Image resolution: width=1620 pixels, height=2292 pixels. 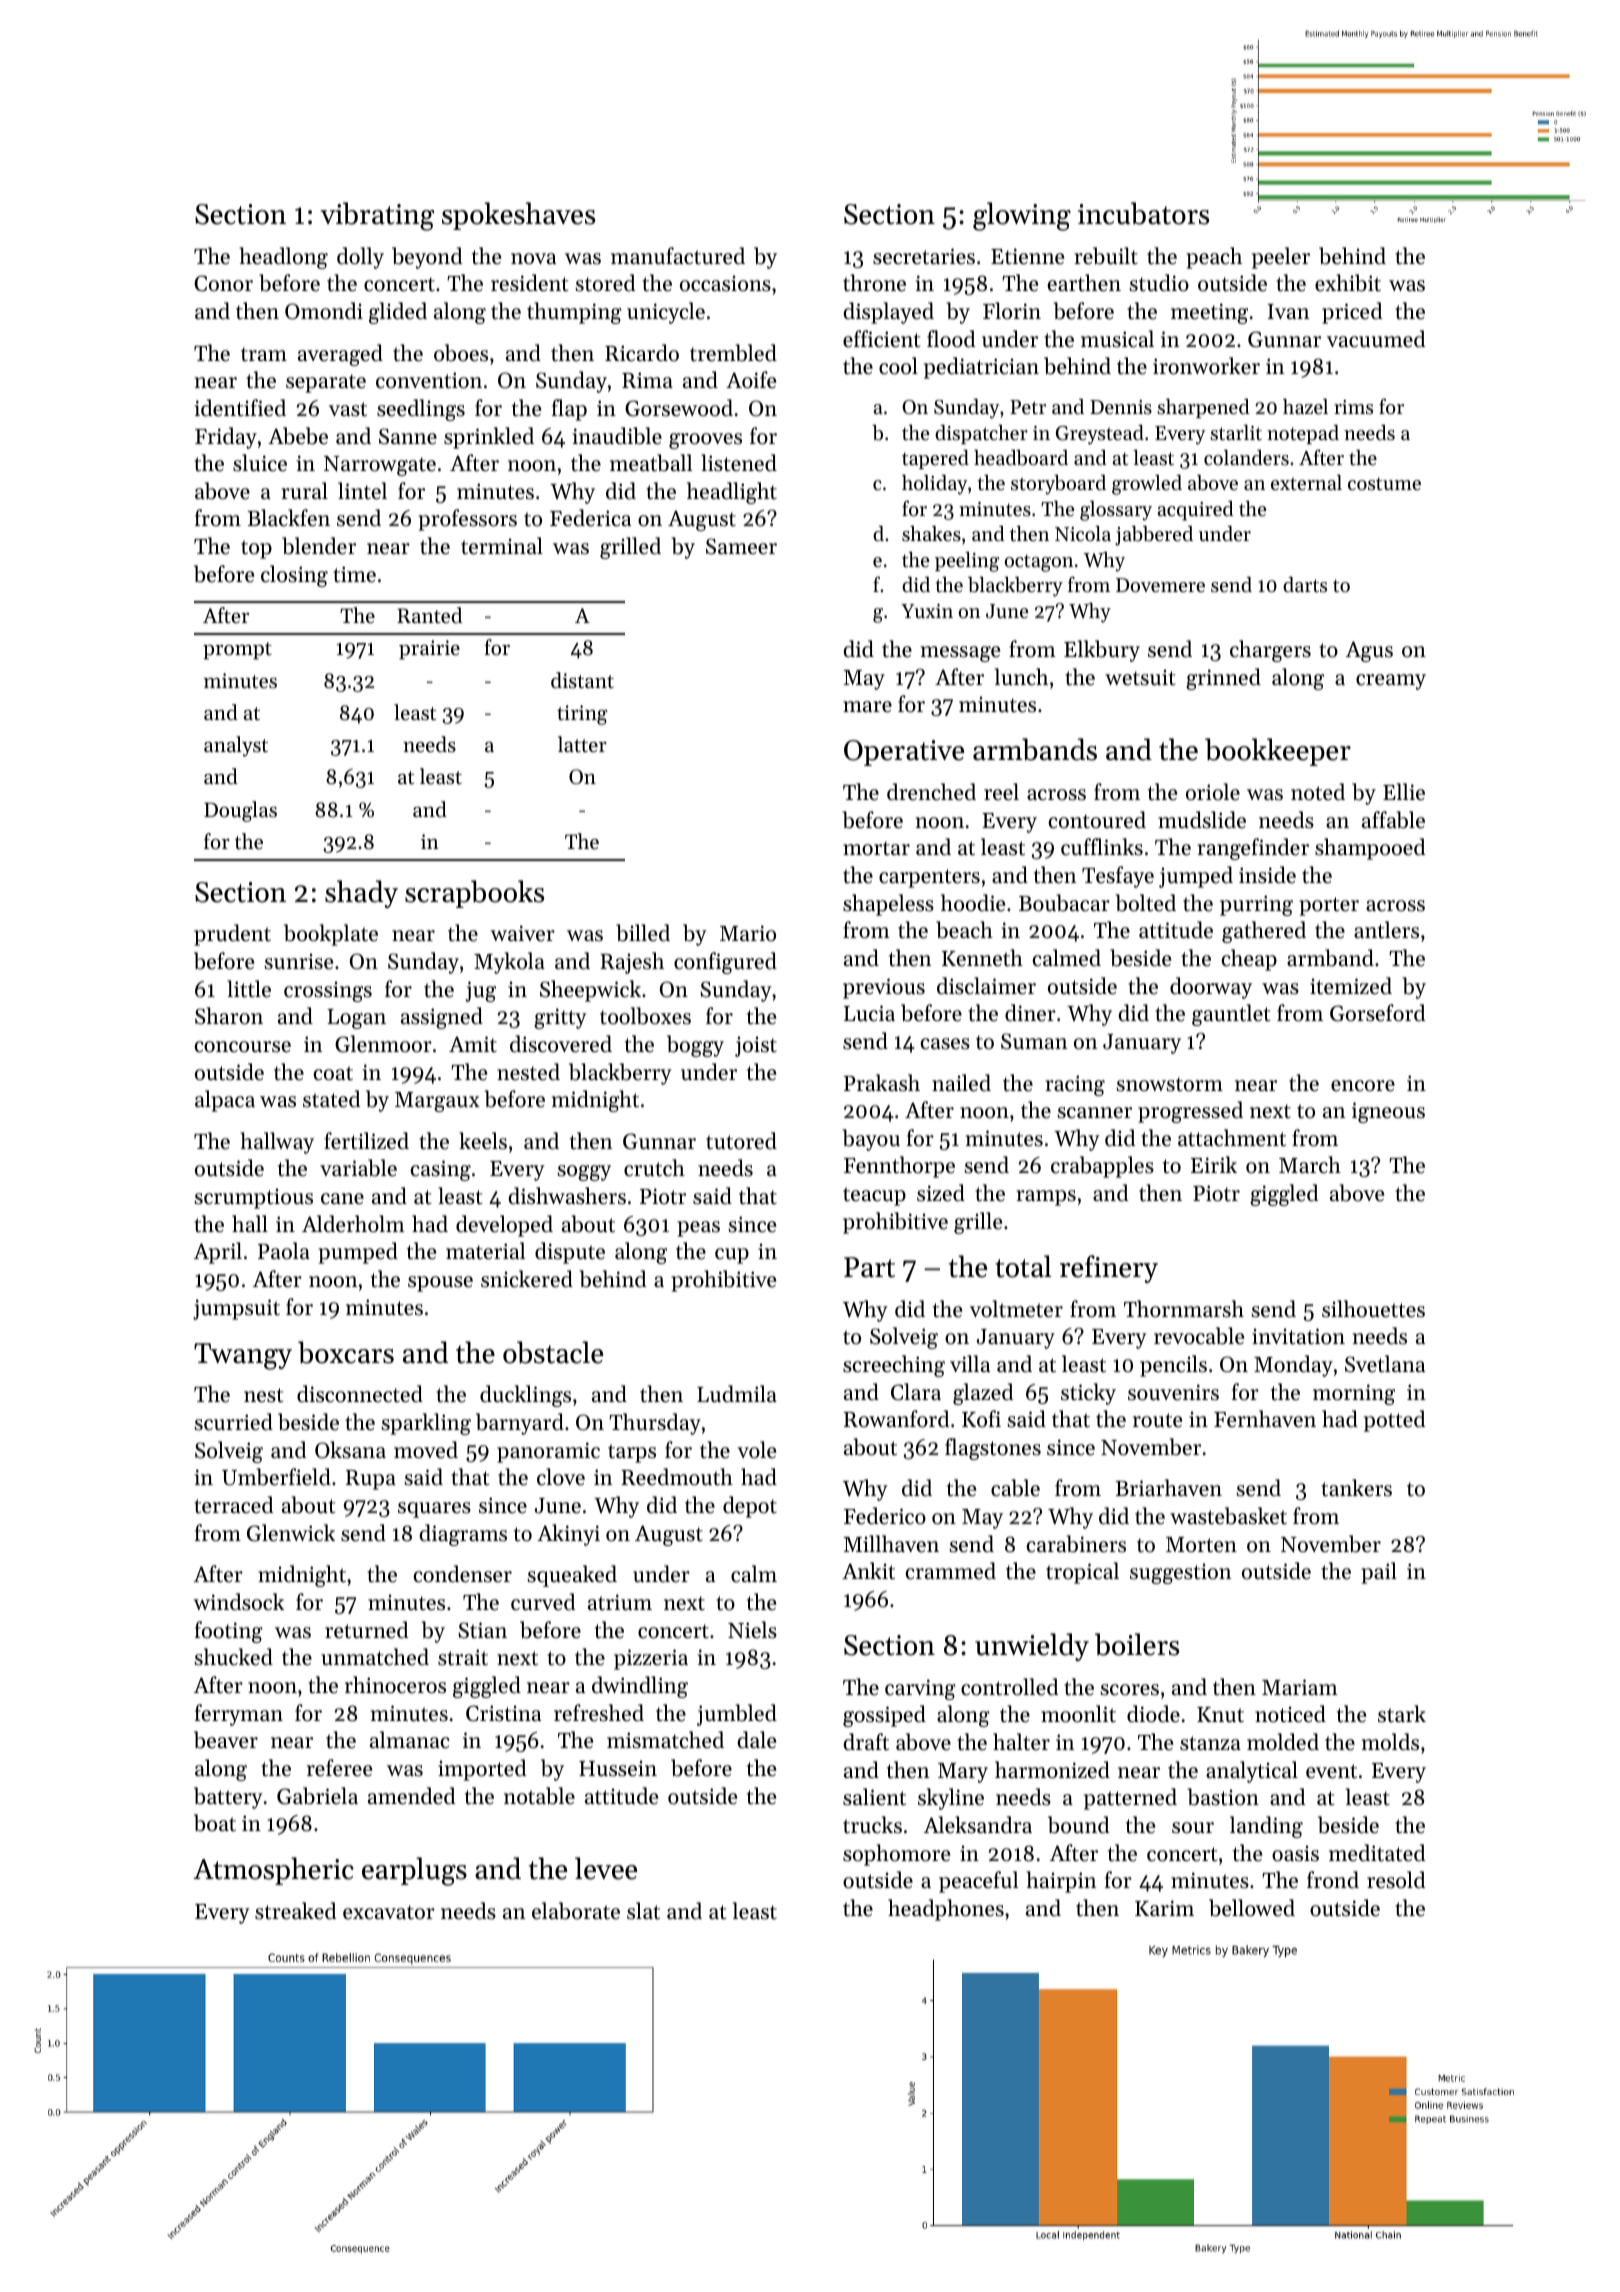 What do you see at coordinates (1281, 258) in the screenshot?
I see `peeler` at bounding box center [1281, 258].
